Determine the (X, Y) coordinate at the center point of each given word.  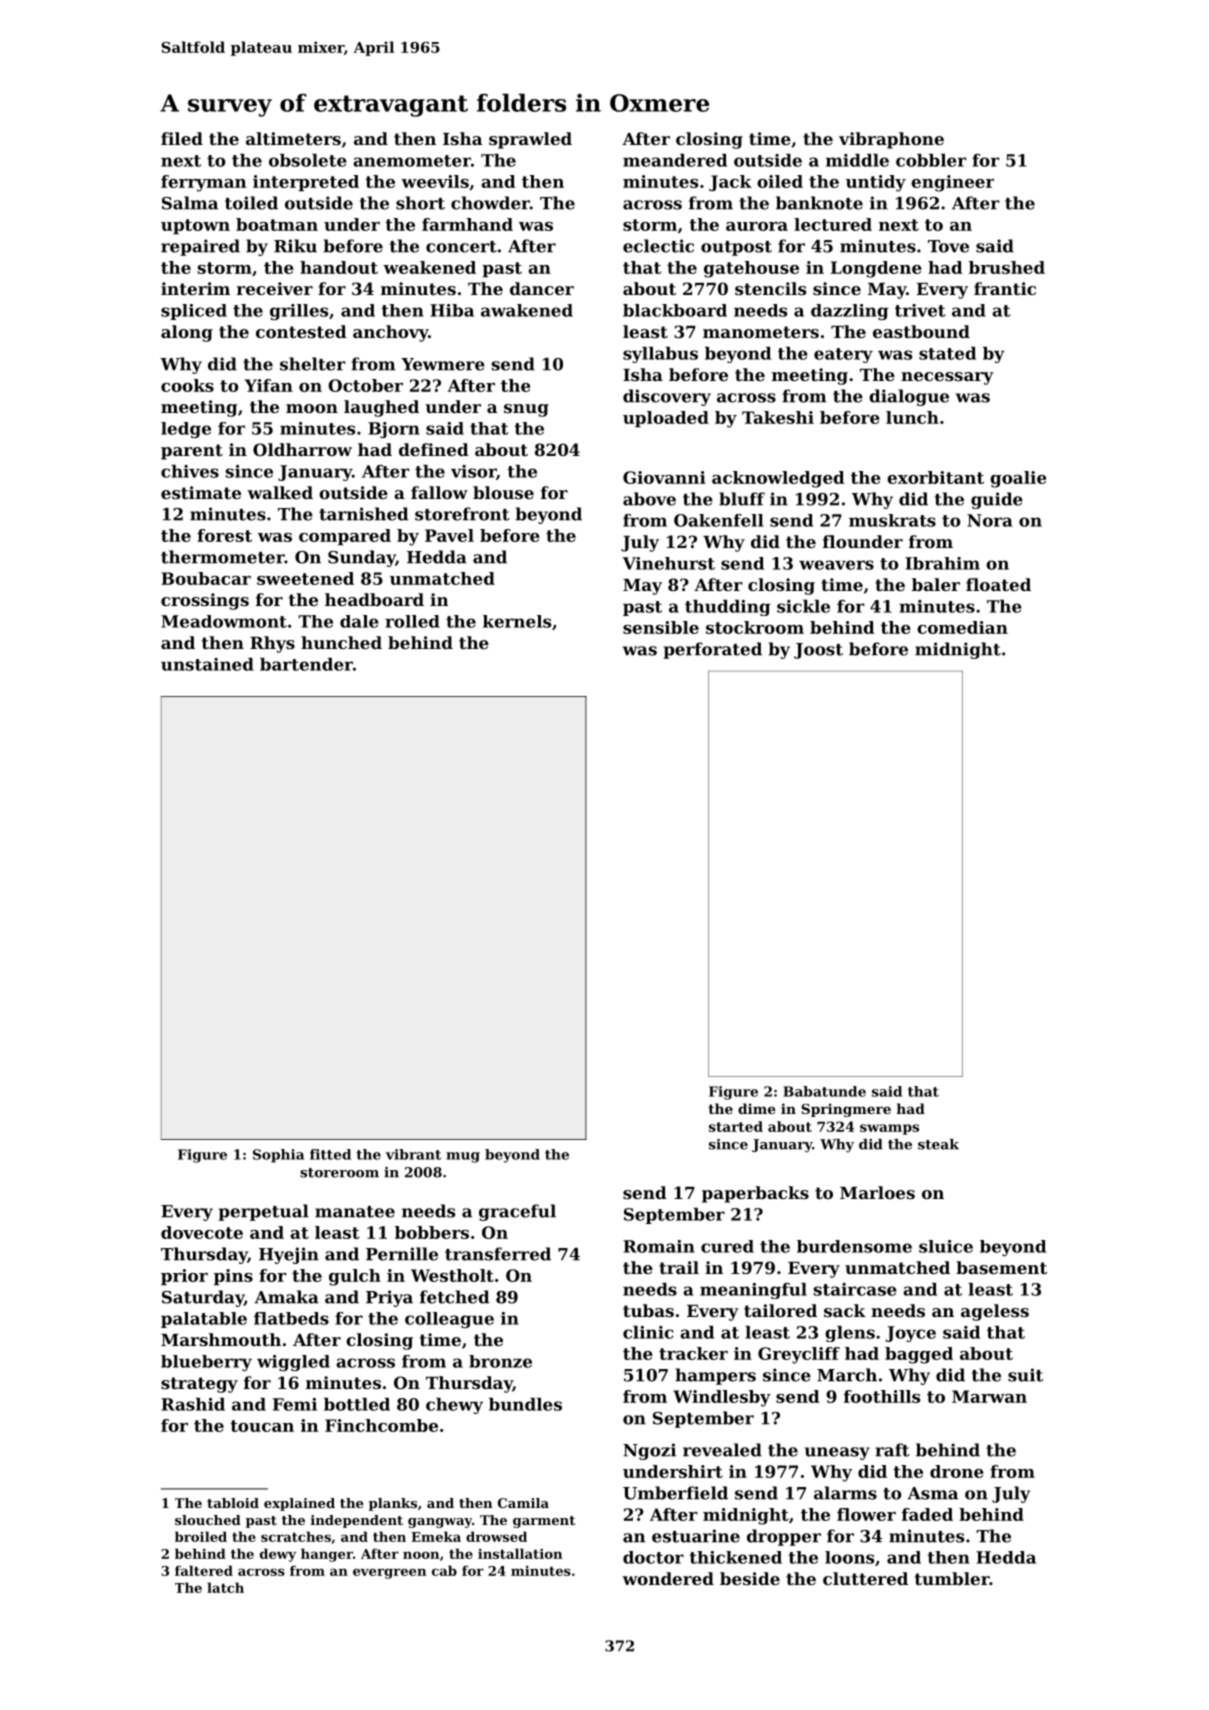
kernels (517, 621)
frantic (1005, 288)
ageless (995, 1312)
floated (998, 584)
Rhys (272, 644)
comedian (962, 627)
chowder (490, 203)
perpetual (263, 1212)
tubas (648, 1310)
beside (750, 1578)
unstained (207, 664)
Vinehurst (669, 563)
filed (182, 138)
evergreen (389, 1573)
